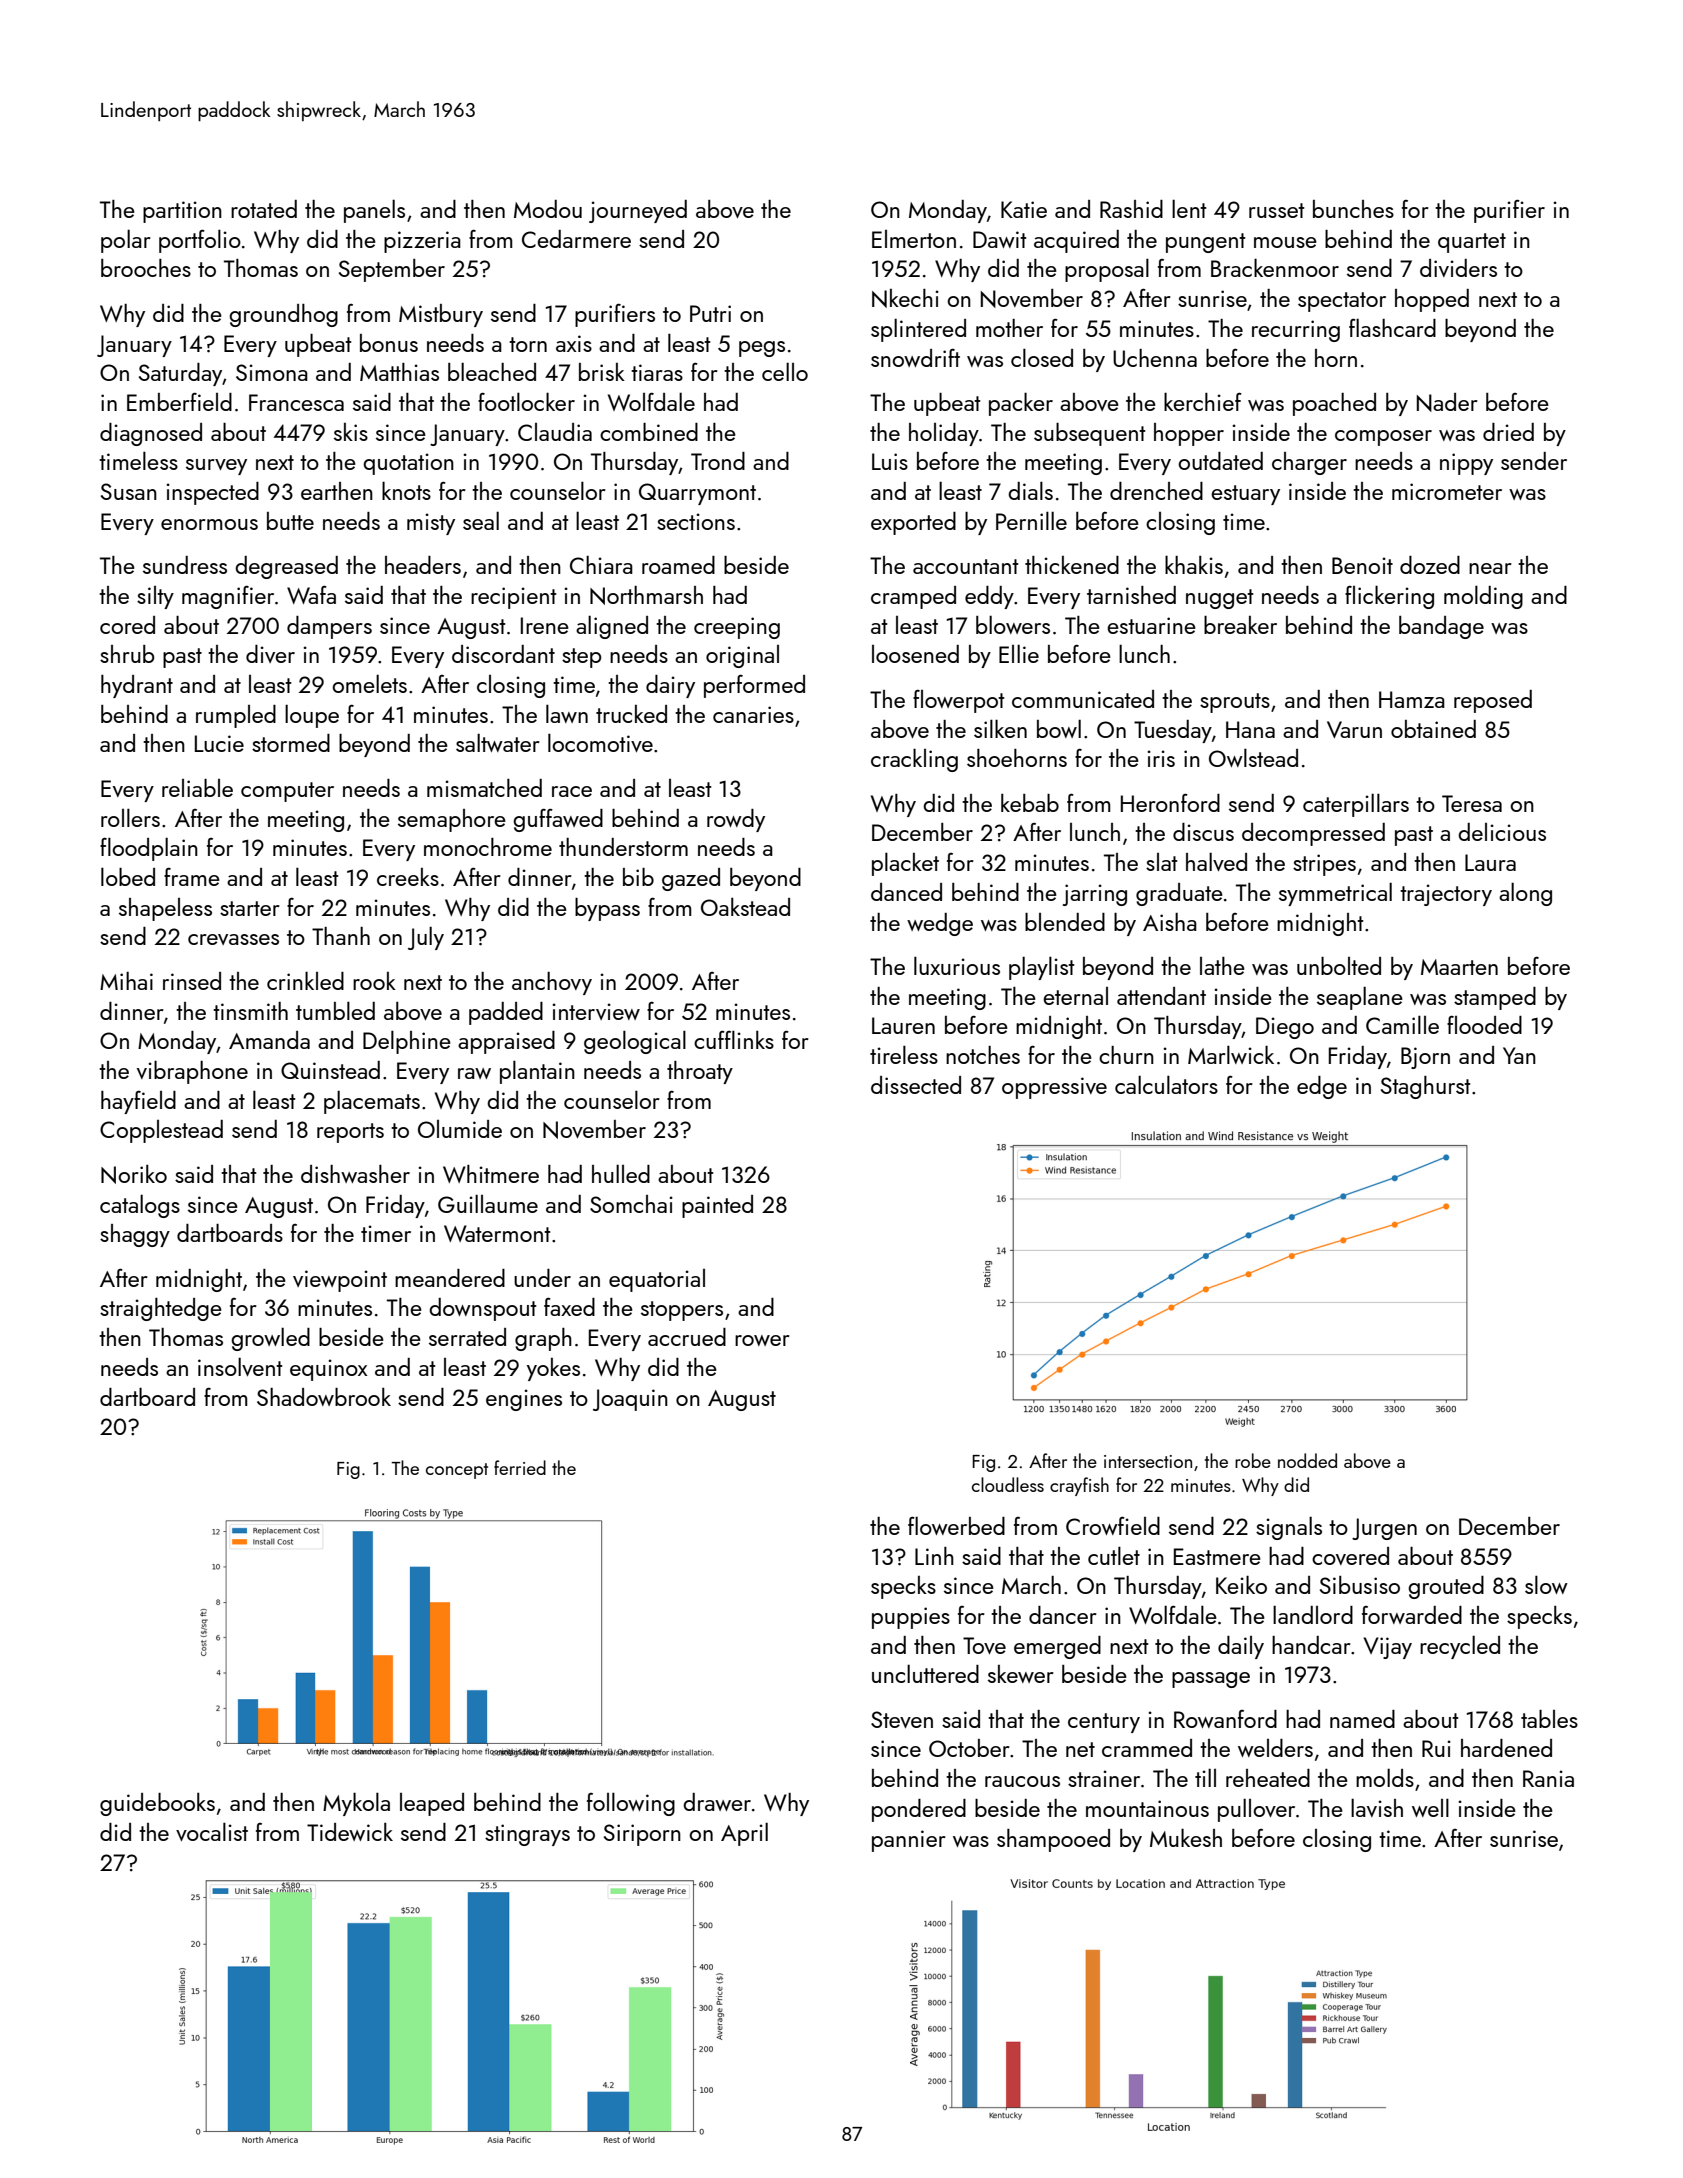  Describe the element at coordinates (212, 493) in the screenshot. I see `inspected` at that location.
